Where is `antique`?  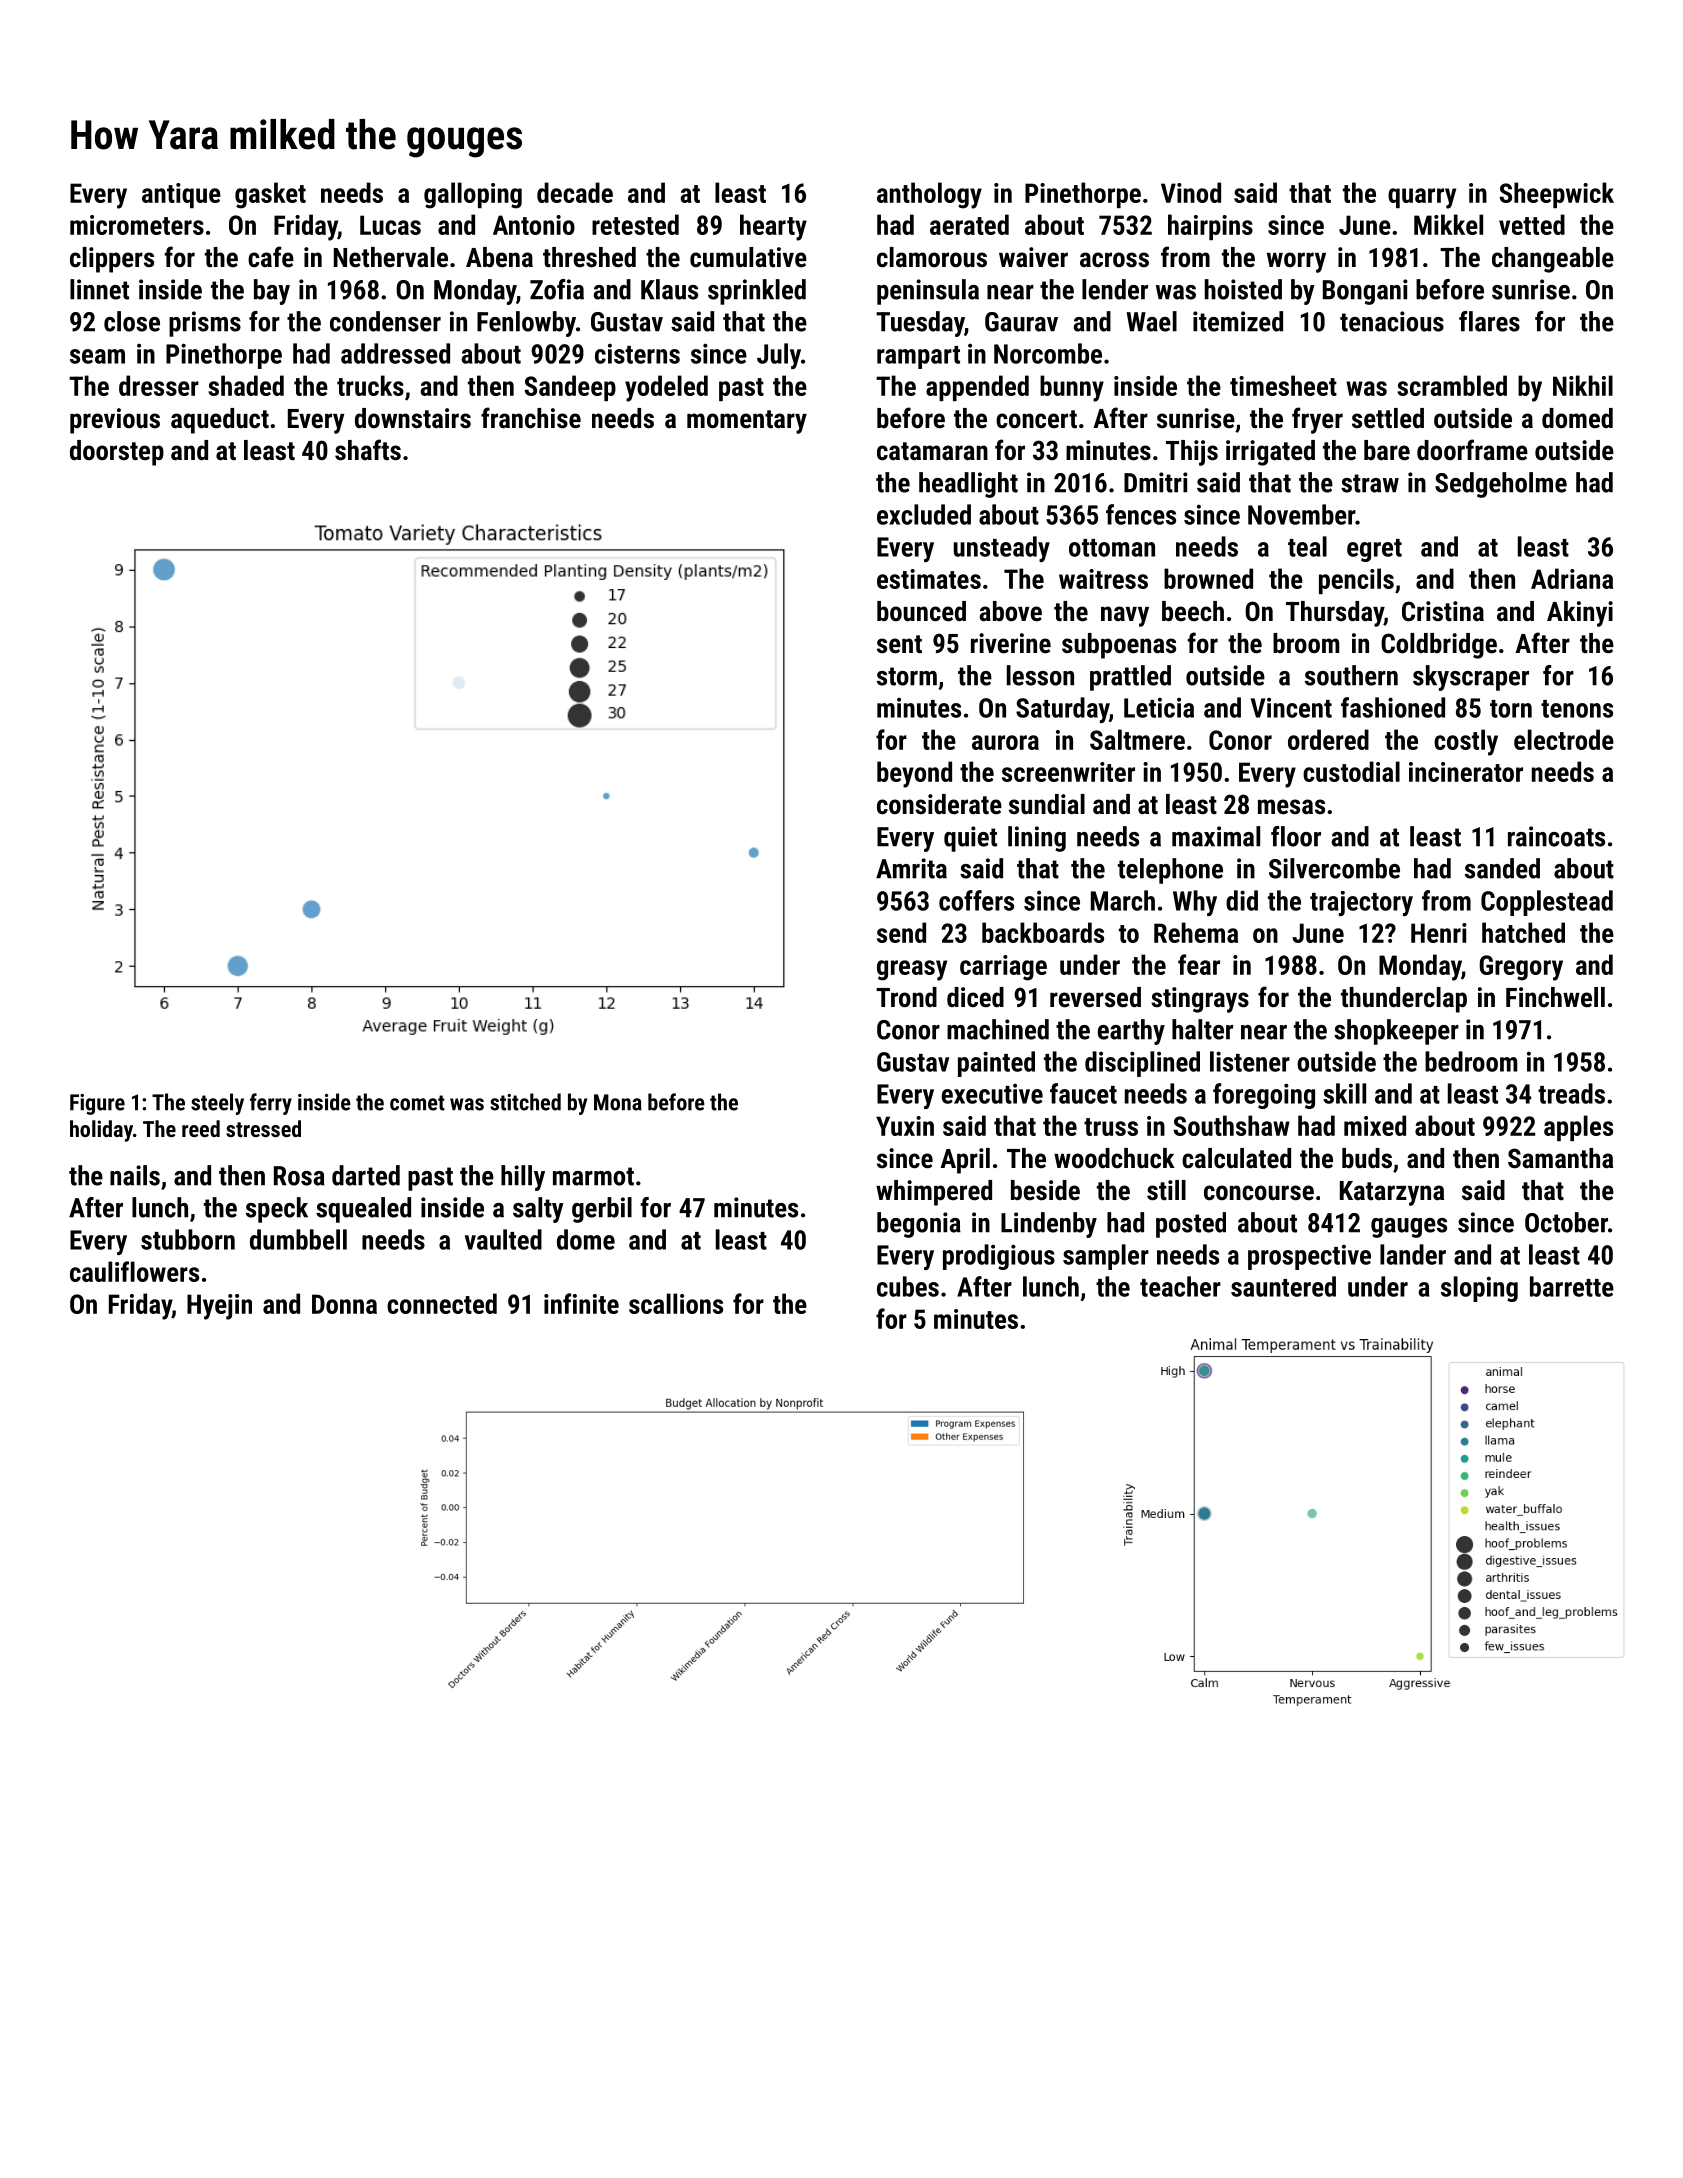
antique is located at coordinates (181, 195).
